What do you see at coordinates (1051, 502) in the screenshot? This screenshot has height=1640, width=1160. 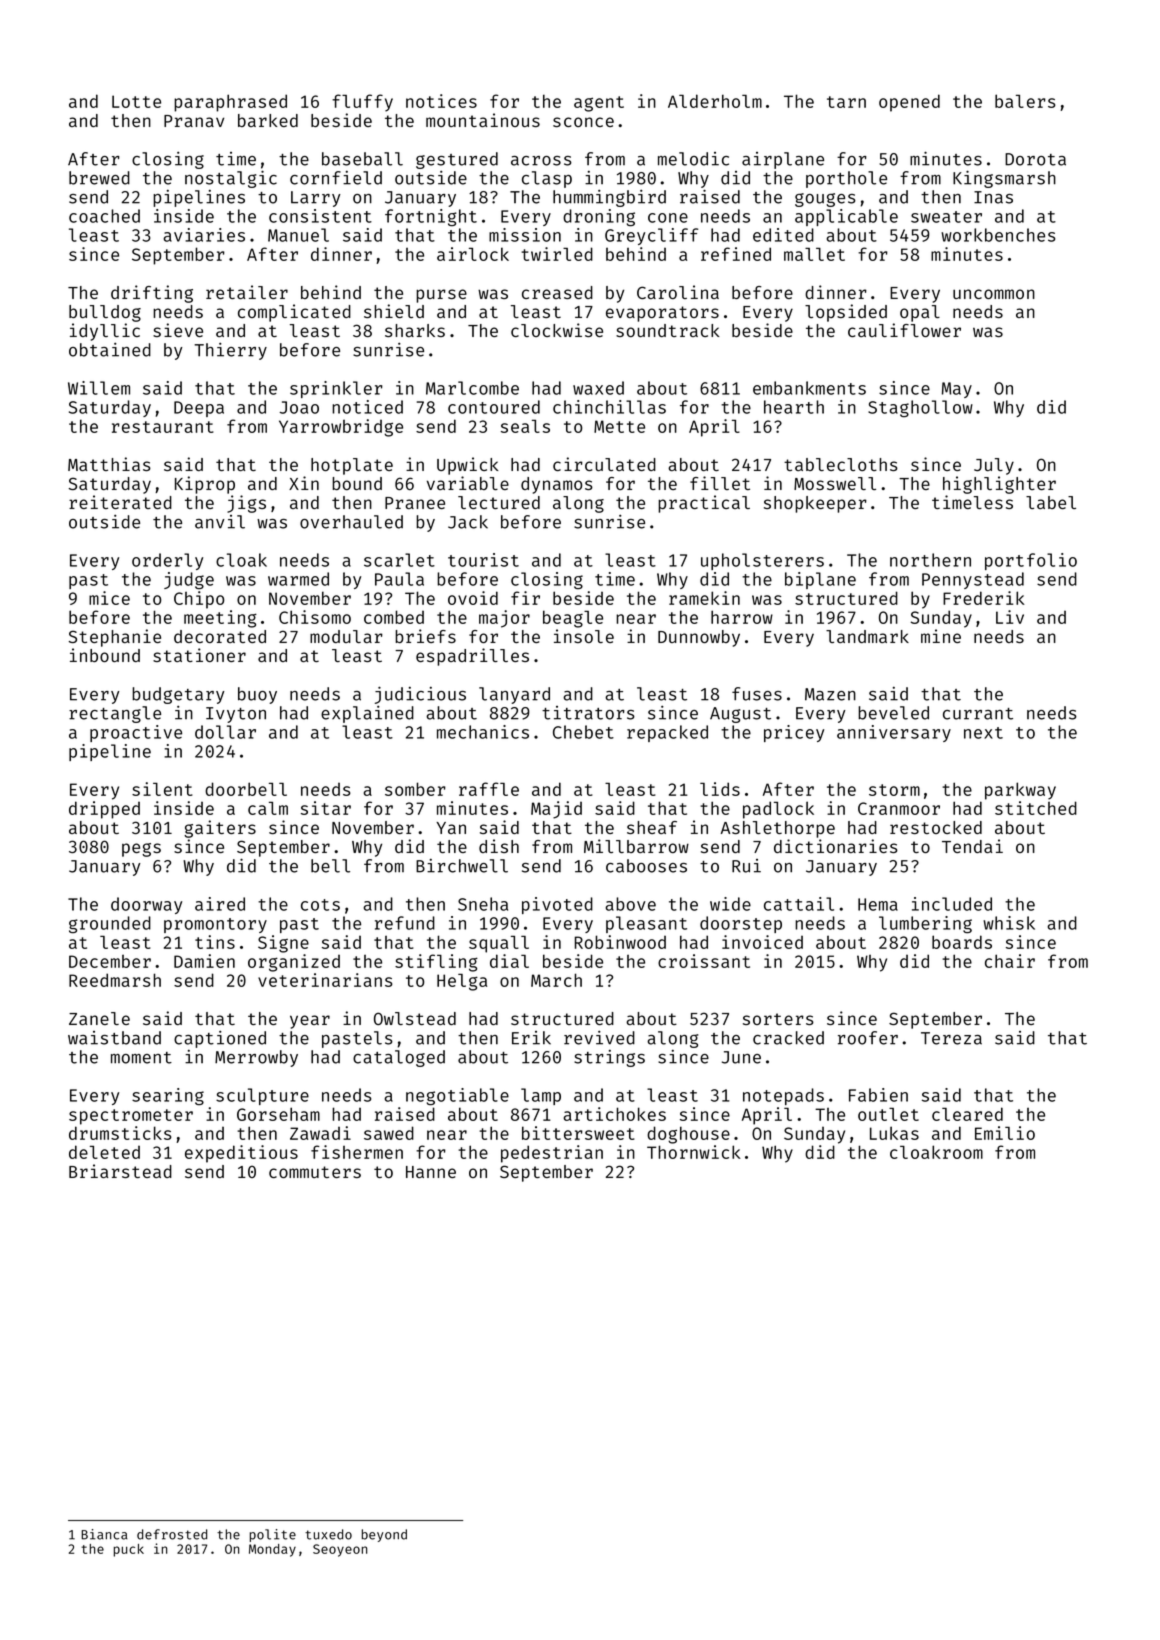 I see `label` at bounding box center [1051, 502].
